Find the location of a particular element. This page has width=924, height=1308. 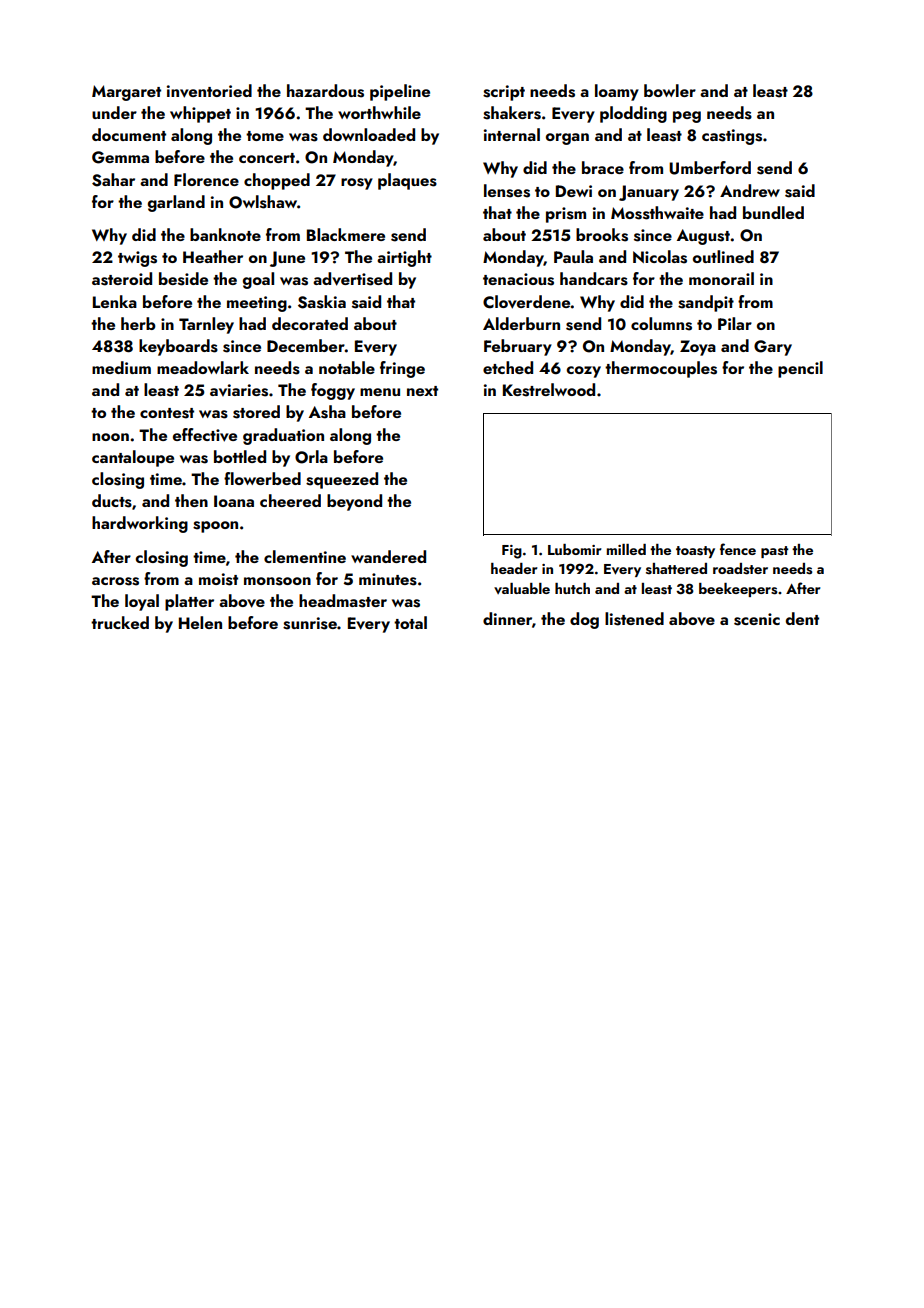

headmaster is located at coordinates (343, 601).
